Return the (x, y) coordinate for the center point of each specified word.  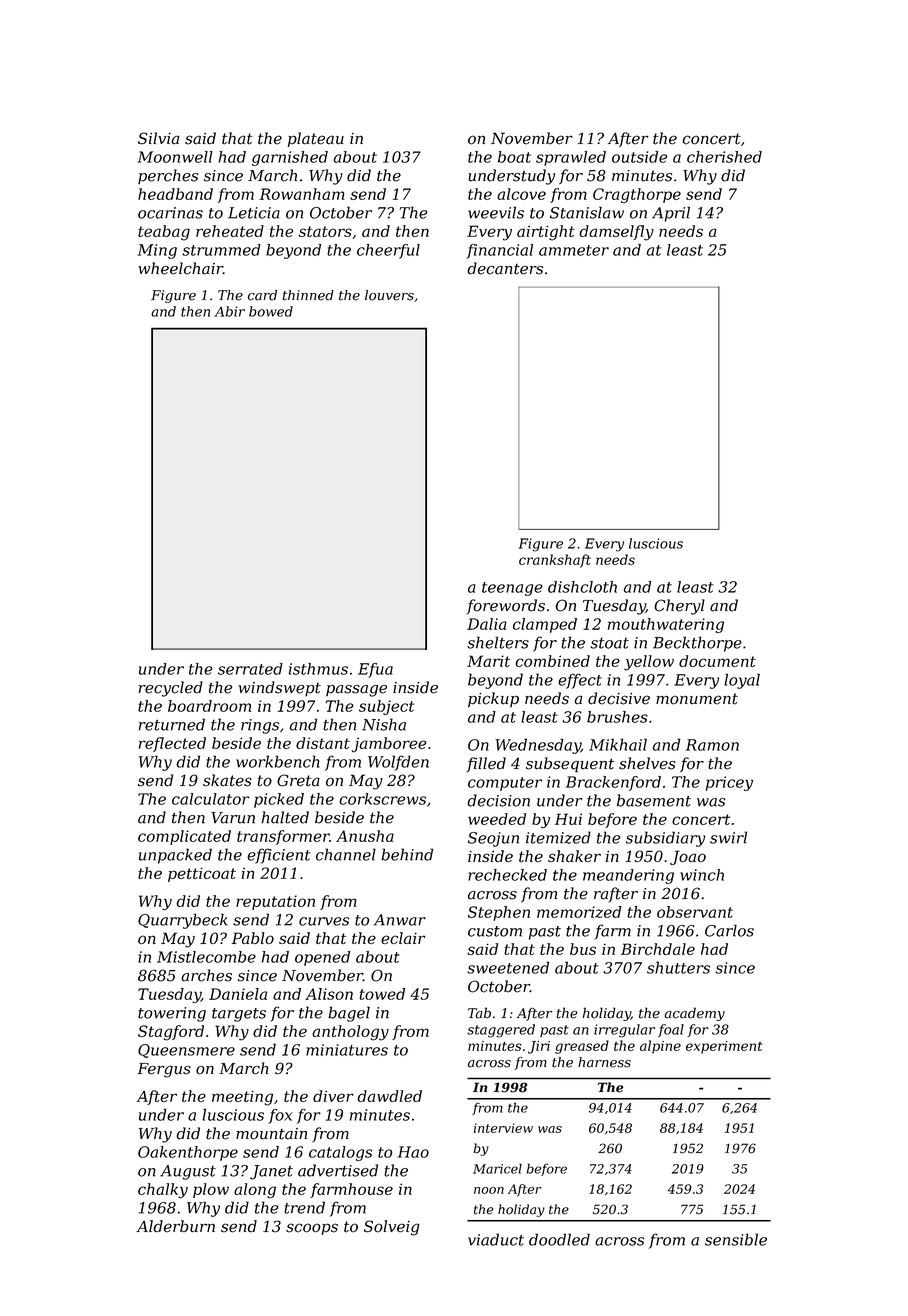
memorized (579, 912)
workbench (278, 761)
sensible (736, 1239)
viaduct (496, 1239)
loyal (742, 681)
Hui (568, 819)
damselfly (616, 233)
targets (239, 1015)
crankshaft (555, 561)
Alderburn (175, 1226)
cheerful (388, 251)
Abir (229, 311)
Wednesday (538, 746)
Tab (479, 1013)
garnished (290, 158)
